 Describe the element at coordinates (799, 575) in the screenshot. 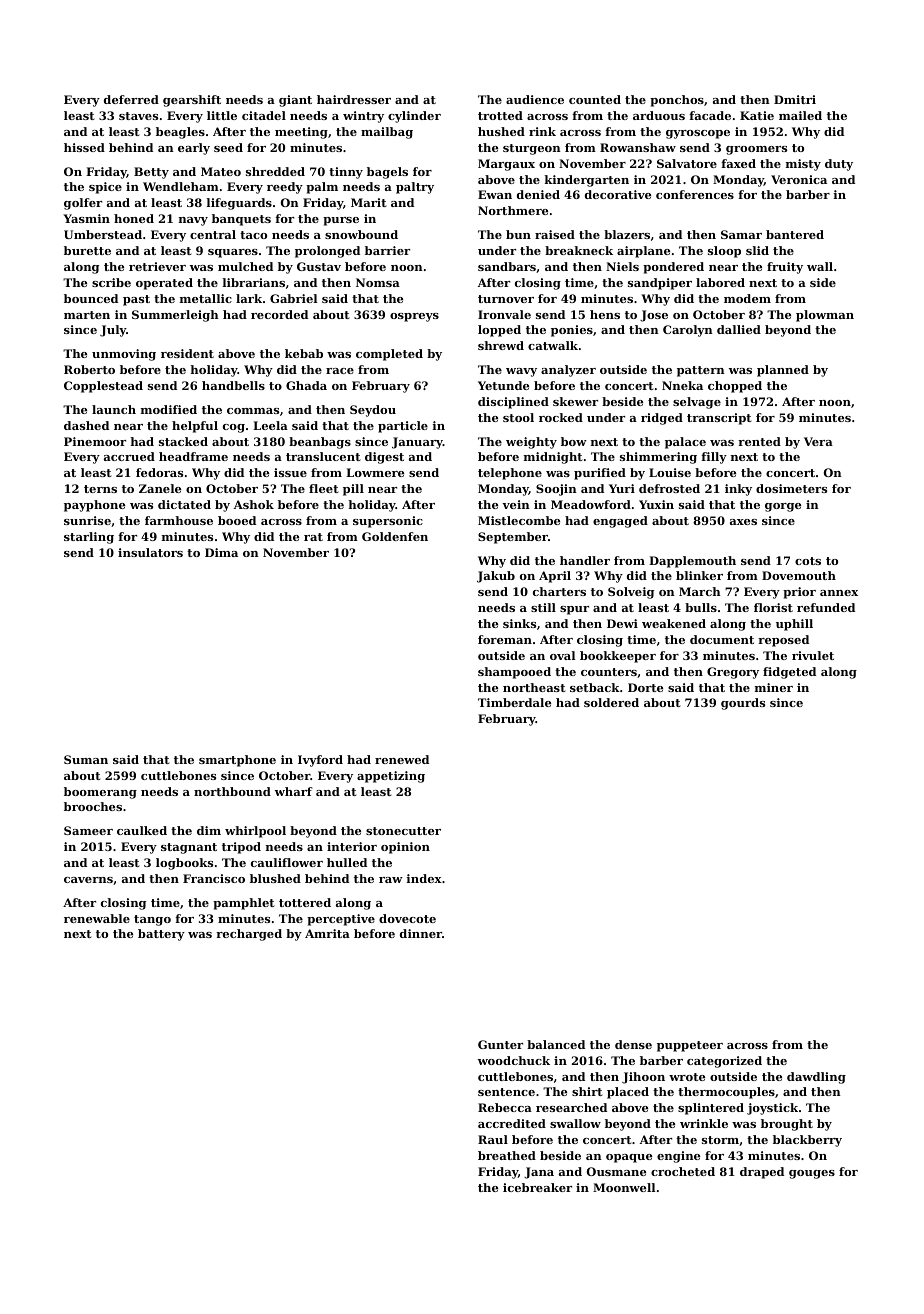

I see `Dovemouth` at that location.
